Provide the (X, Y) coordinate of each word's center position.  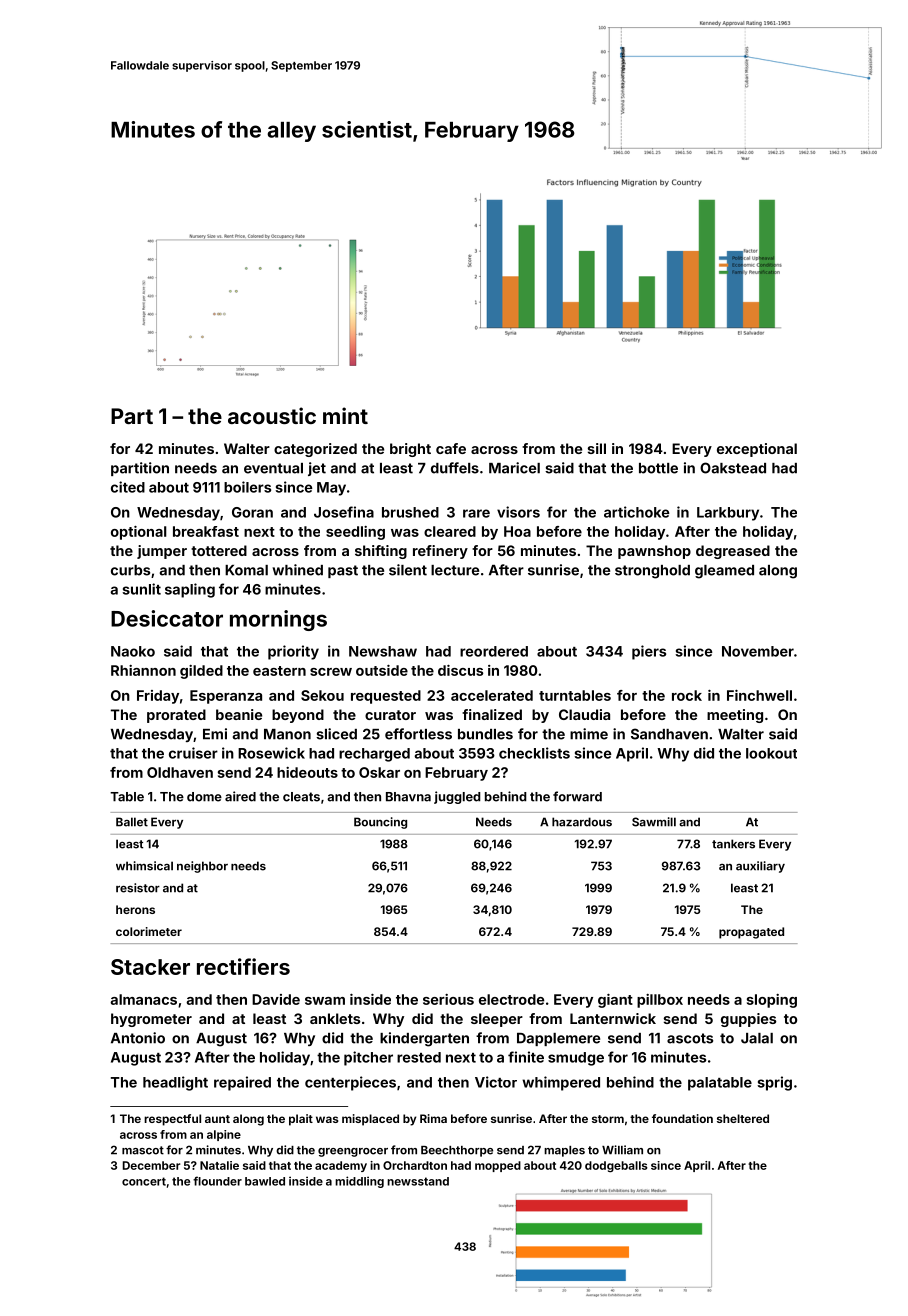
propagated (751, 933)
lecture (455, 570)
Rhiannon (143, 670)
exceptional (757, 450)
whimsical (144, 866)
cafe (451, 448)
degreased (733, 552)
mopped (498, 1166)
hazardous (582, 822)
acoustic (272, 415)
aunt (217, 1119)
